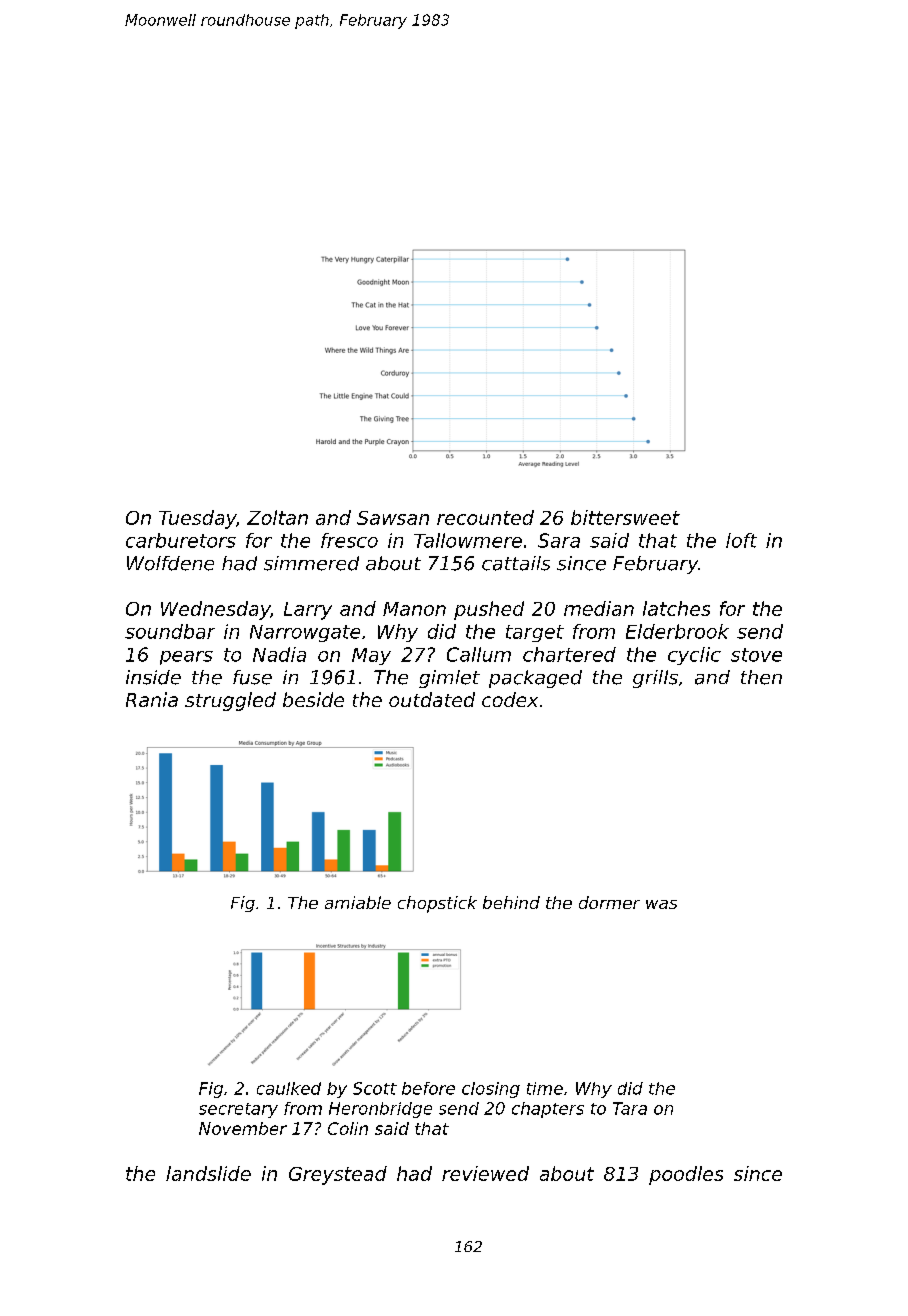  What do you see at coordinates (437, 904) in the screenshot?
I see `chopstick` at bounding box center [437, 904].
